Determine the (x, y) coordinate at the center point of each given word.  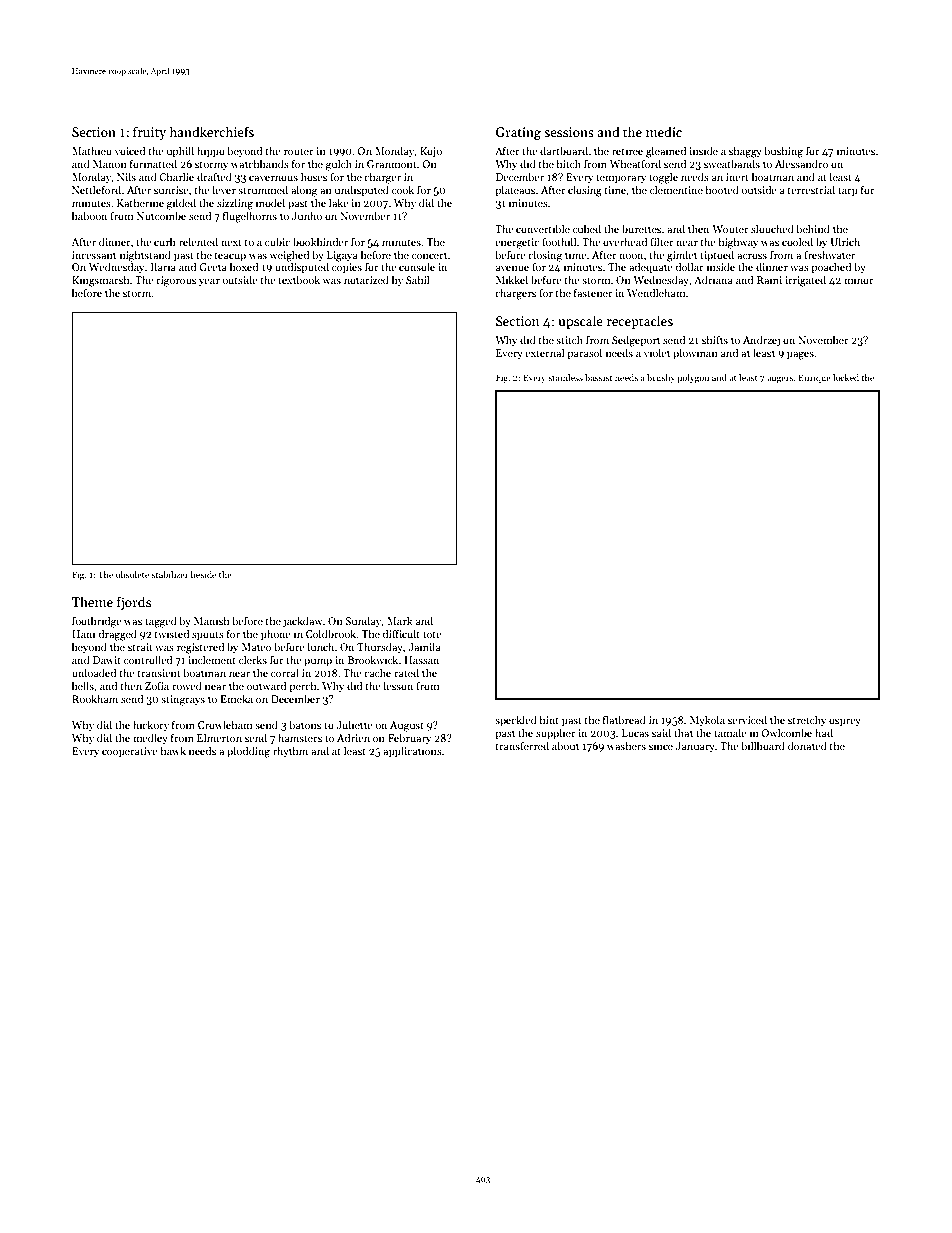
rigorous (176, 281)
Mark (400, 620)
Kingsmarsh (100, 281)
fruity (149, 133)
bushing (783, 152)
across (752, 256)
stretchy (807, 720)
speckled (516, 721)
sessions (569, 132)
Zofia (157, 686)
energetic (517, 243)
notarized (366, 279)
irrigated (805, 281)
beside (203, 574)
